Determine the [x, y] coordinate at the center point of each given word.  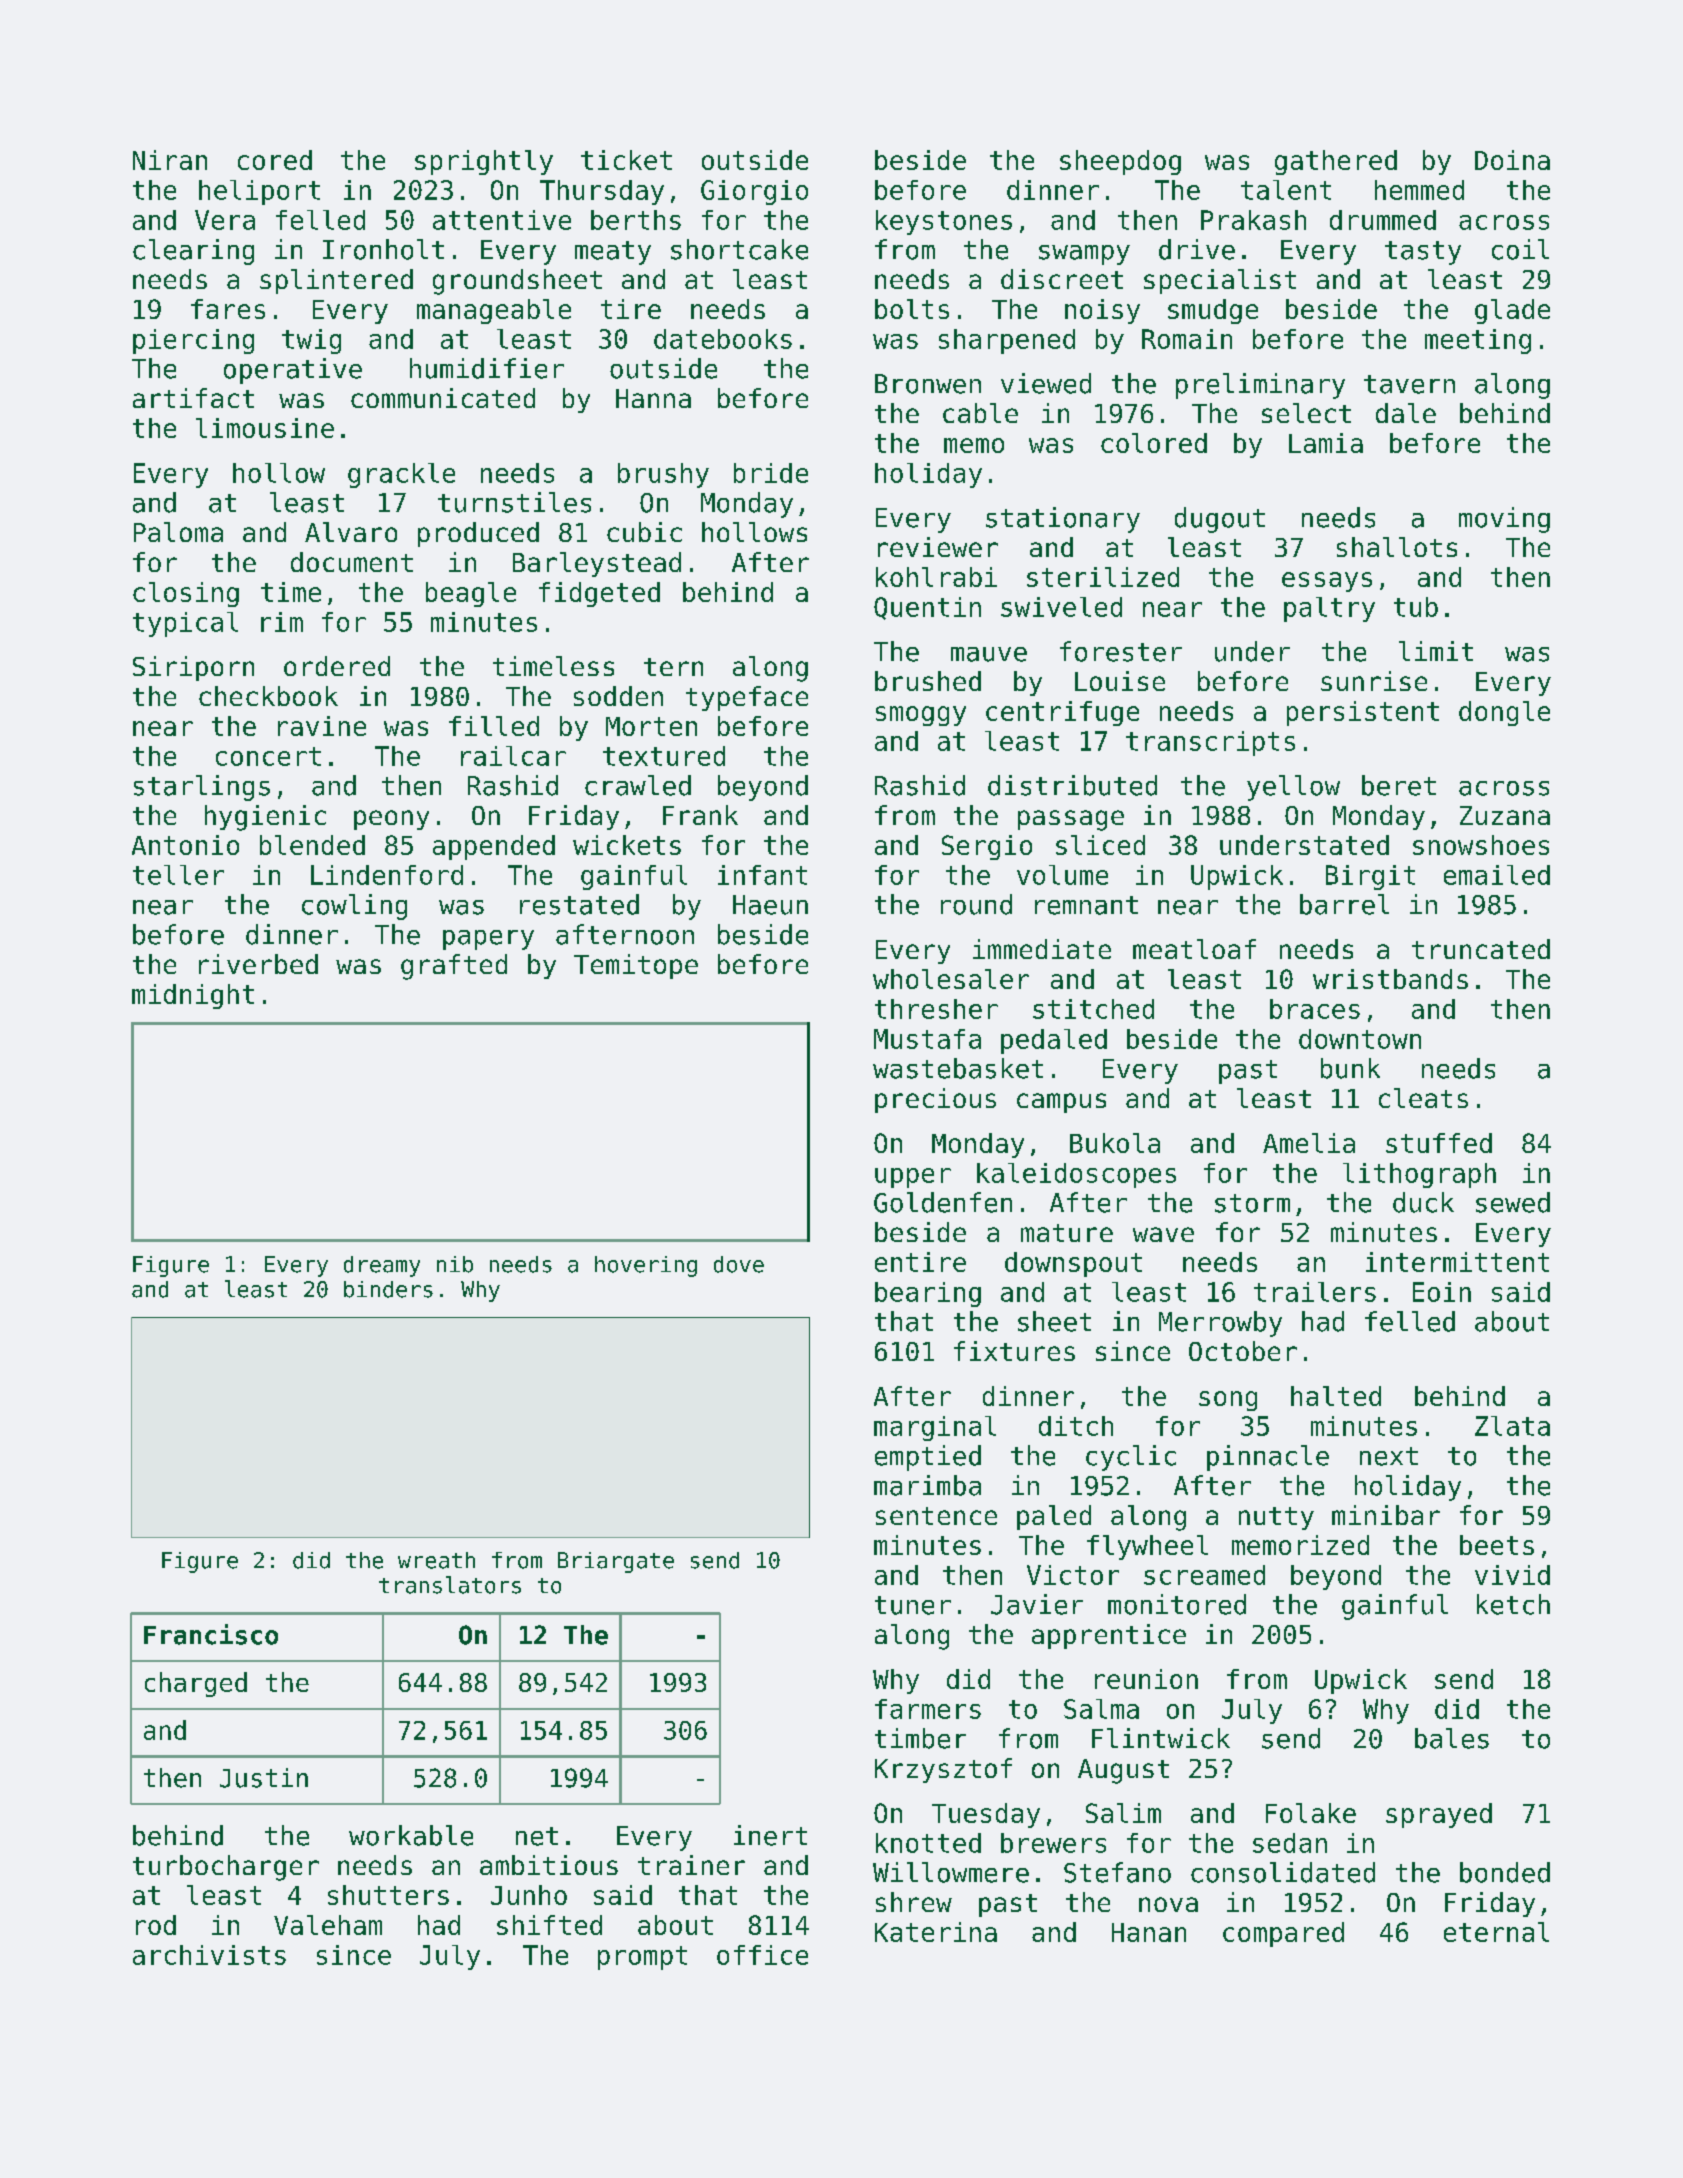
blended [312, 845]
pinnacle [1268, 1458]
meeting [1478, 341]
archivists [209, 1955]
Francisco [211, 1634]
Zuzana [1505, 815]
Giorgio [754, 192]
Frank [700, 815]
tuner [913, 1605]
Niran [170, 160]
